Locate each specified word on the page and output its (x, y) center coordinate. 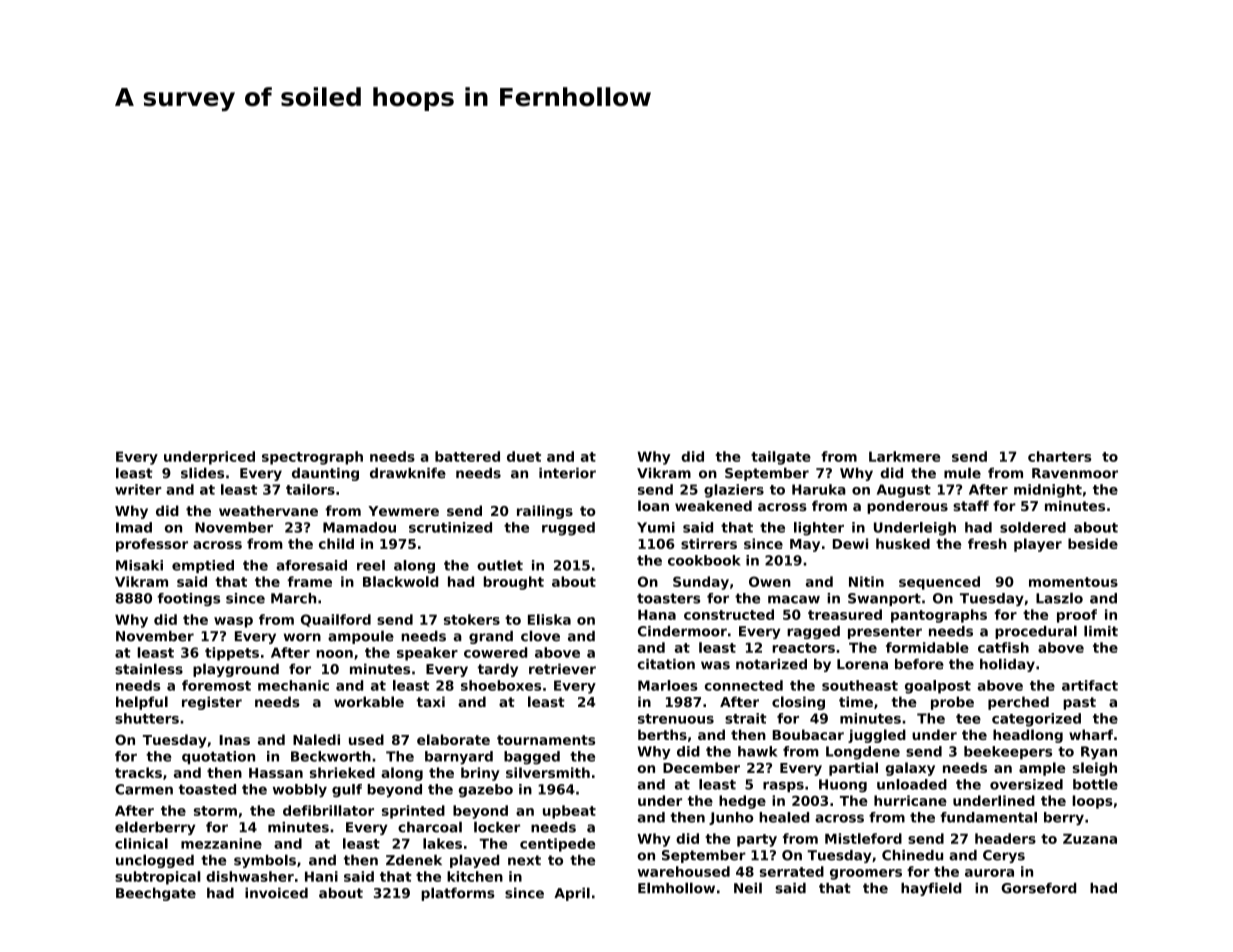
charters (1059, 456)
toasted (207, 789)
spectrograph (312, 458)
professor (152, 545)
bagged (532, 758)
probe (952, 703)
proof (1077, 616)
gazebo (486, 790)
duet (524, 456)
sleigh (1094, 769)
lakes (442, 843)
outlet (500, 565)
